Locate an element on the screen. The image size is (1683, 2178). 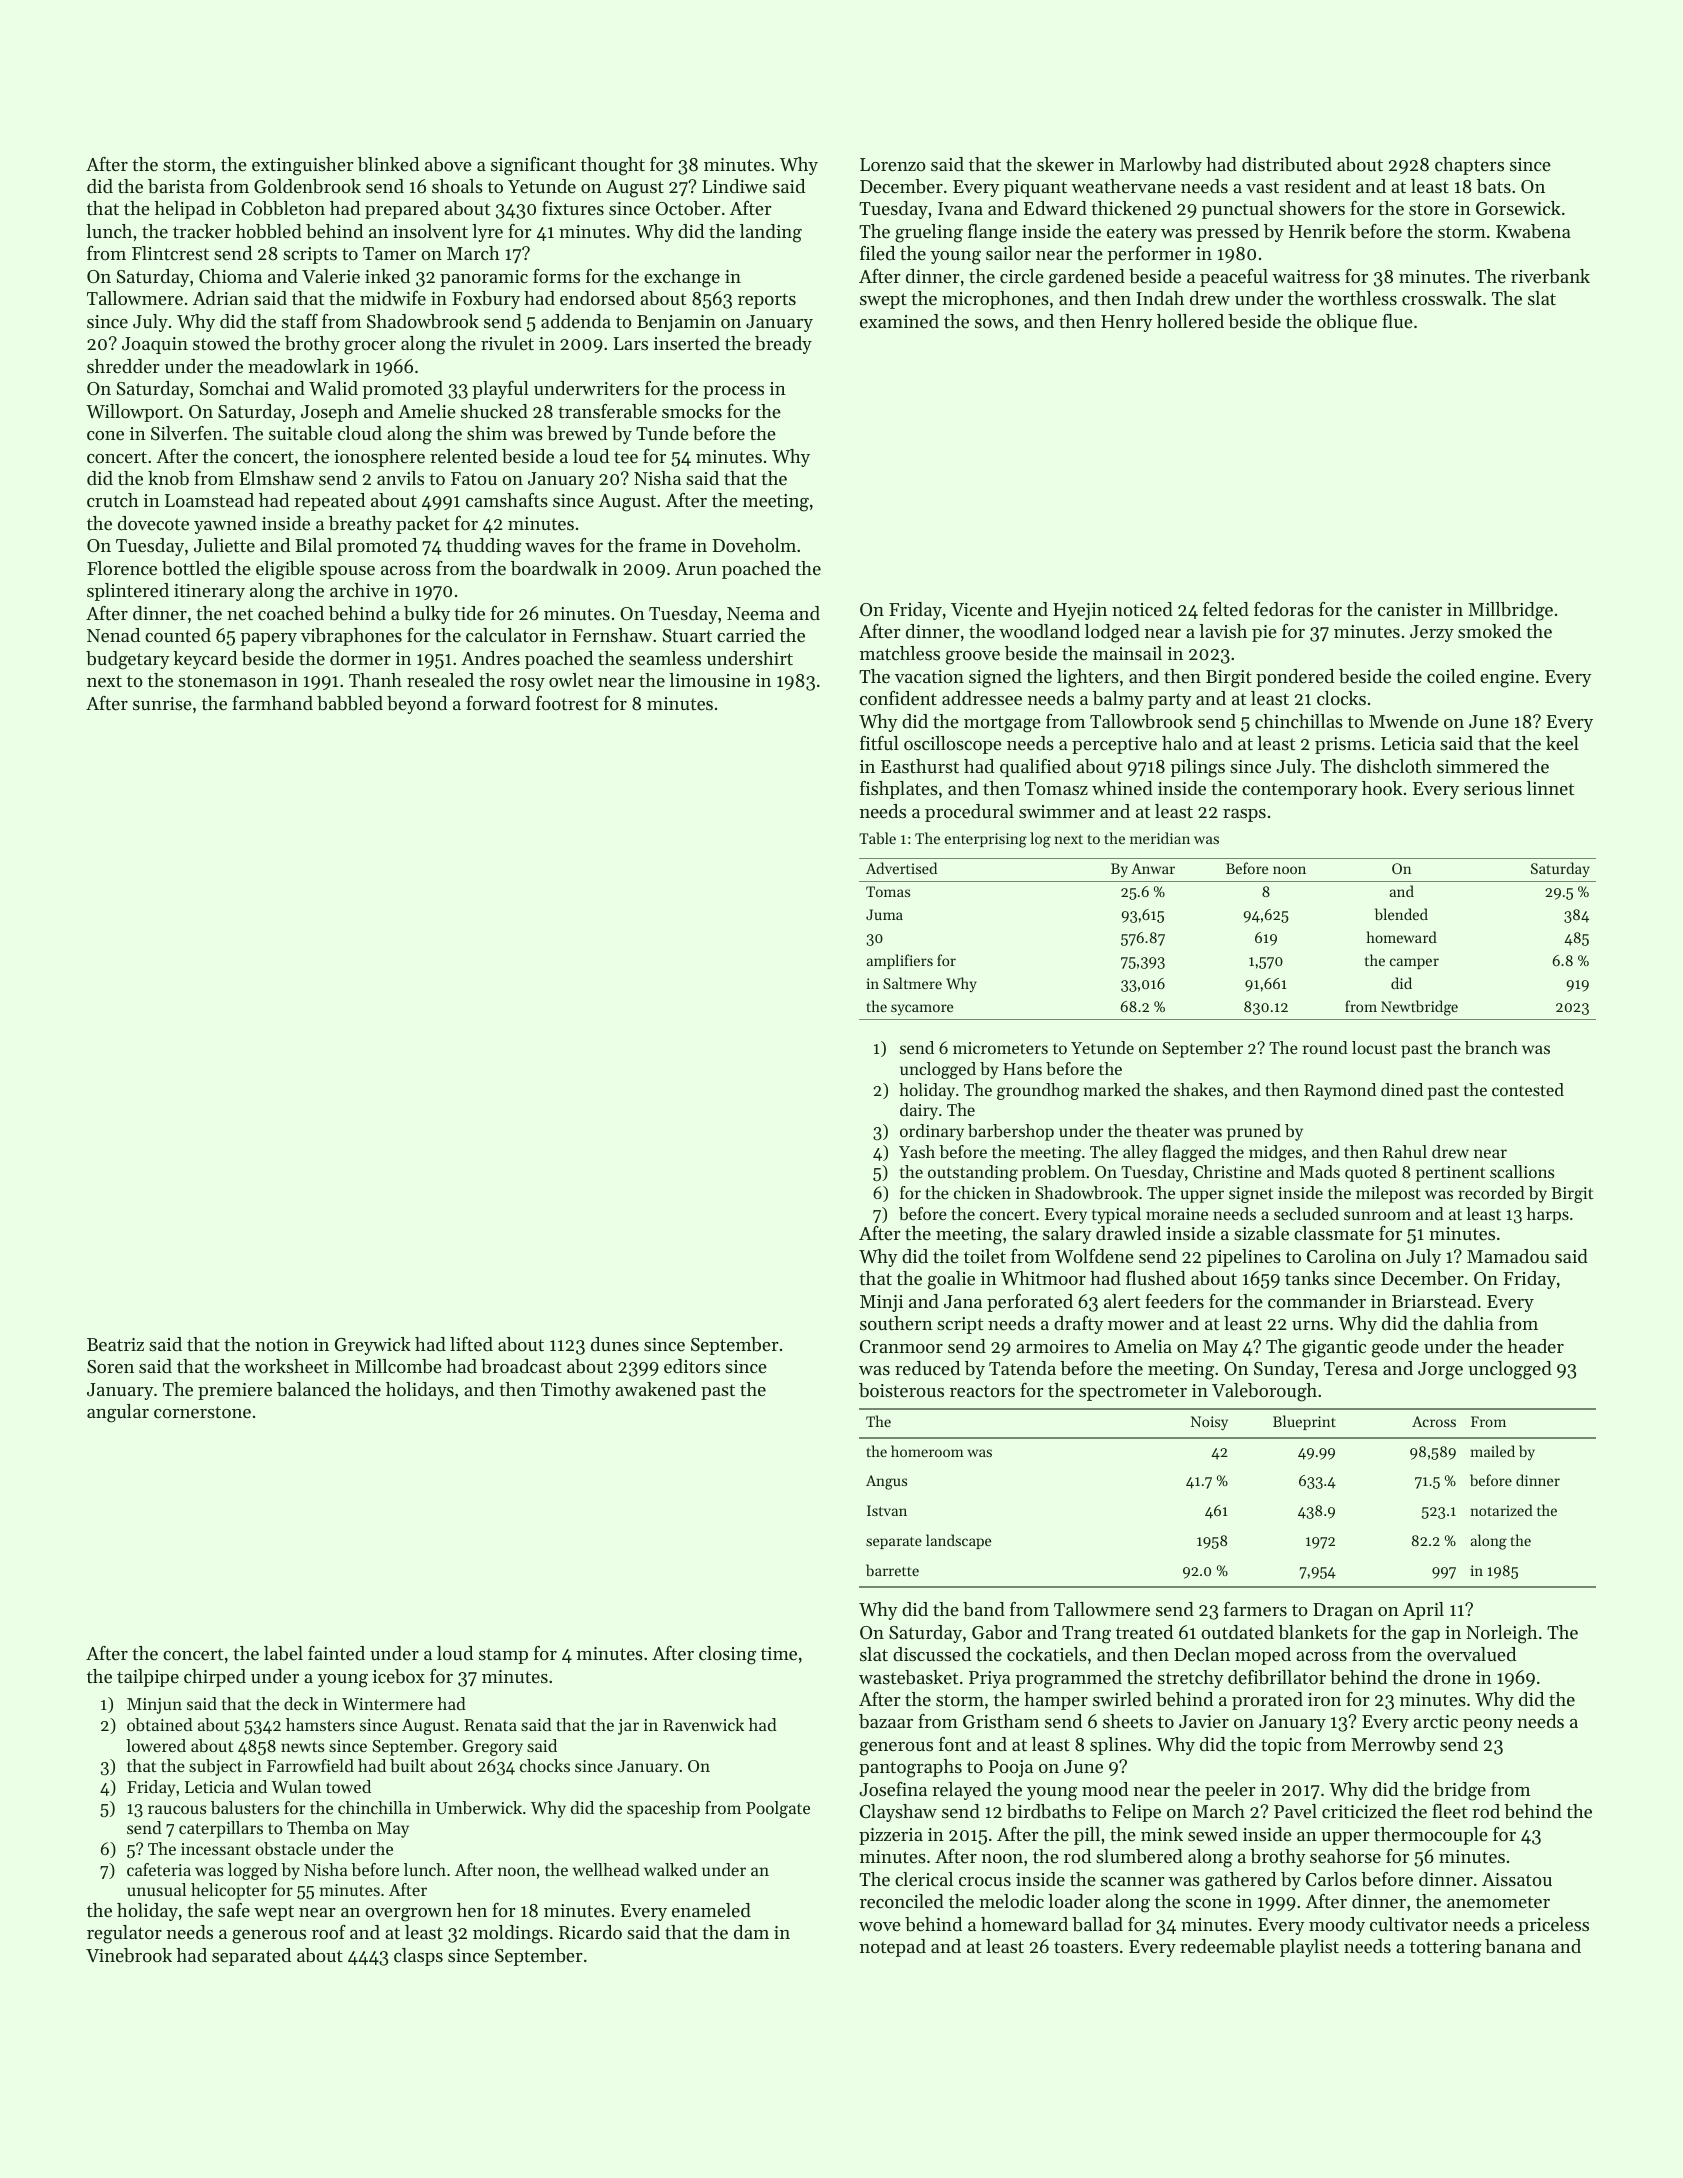
sycamore is located at coordinates (922, 1009).
